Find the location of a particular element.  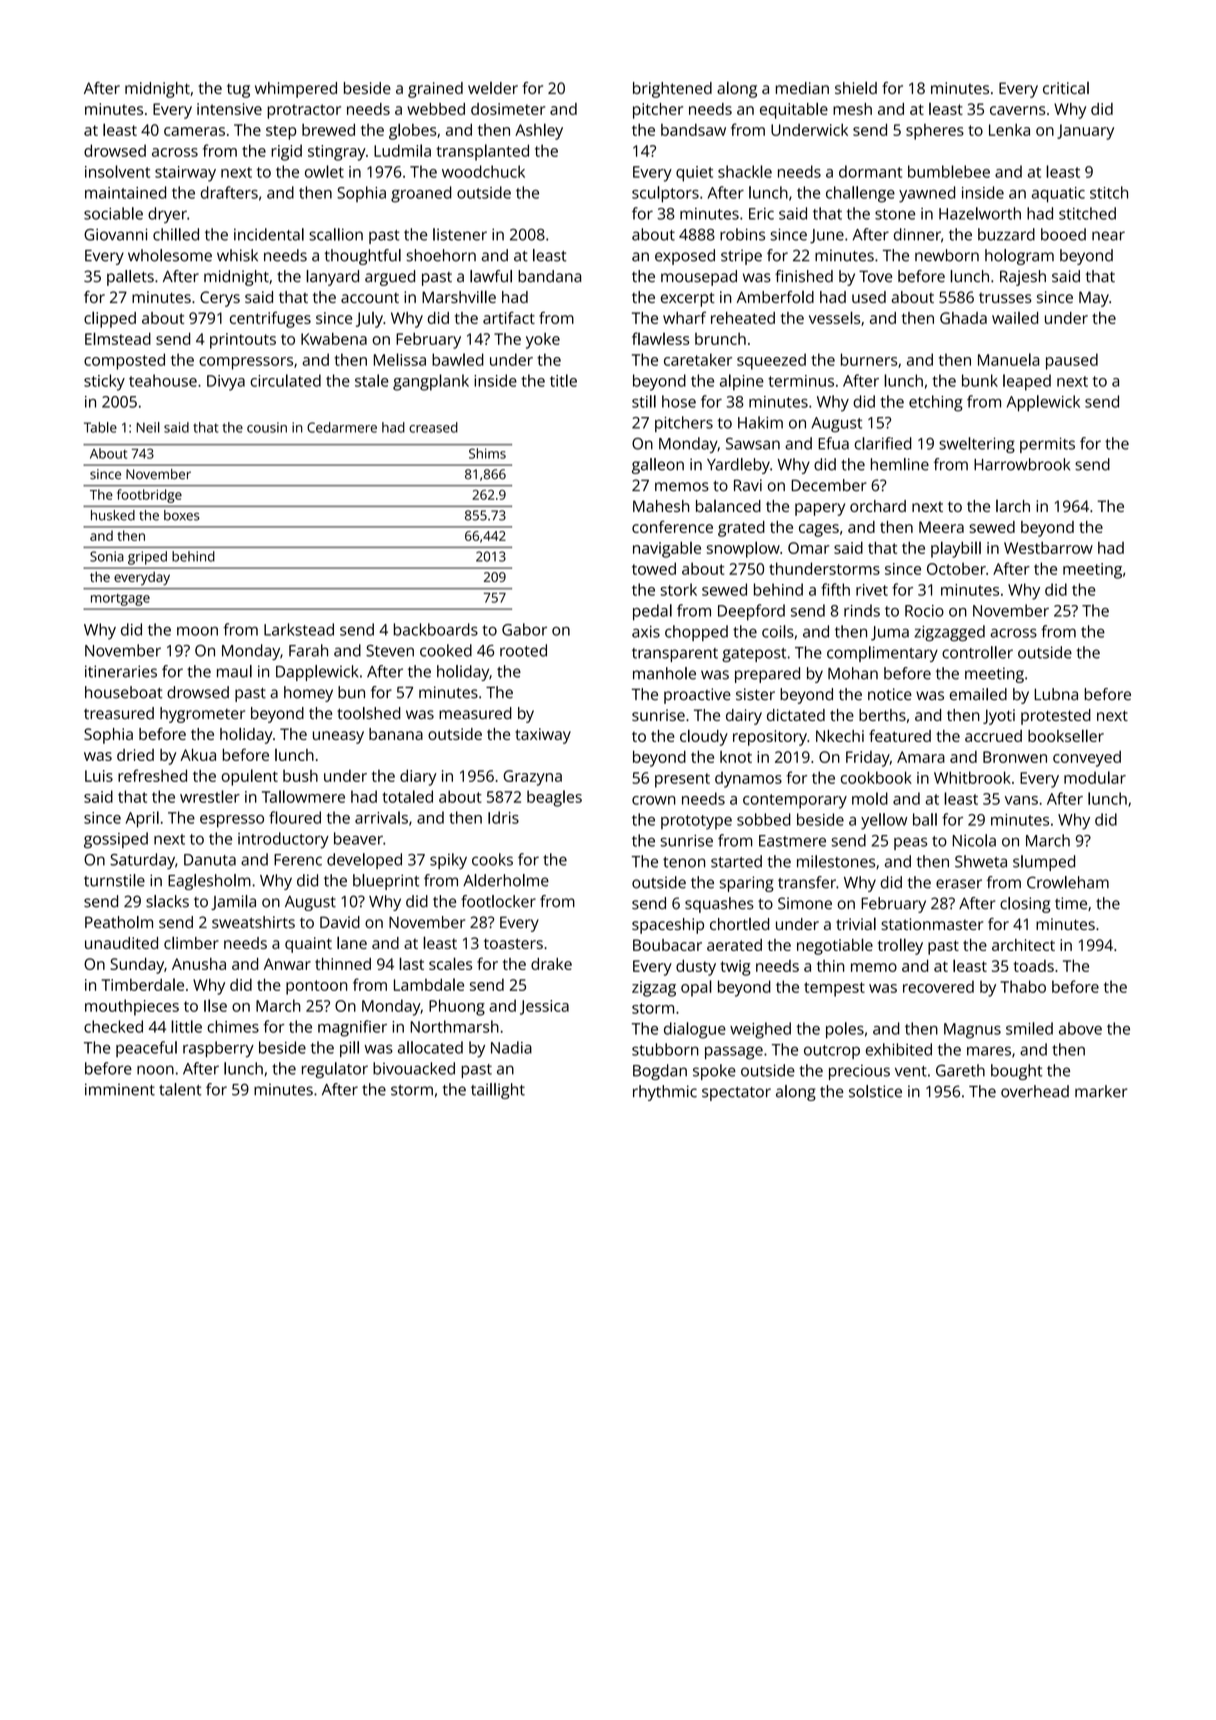

backboards is located at coordinates (435, 629).
